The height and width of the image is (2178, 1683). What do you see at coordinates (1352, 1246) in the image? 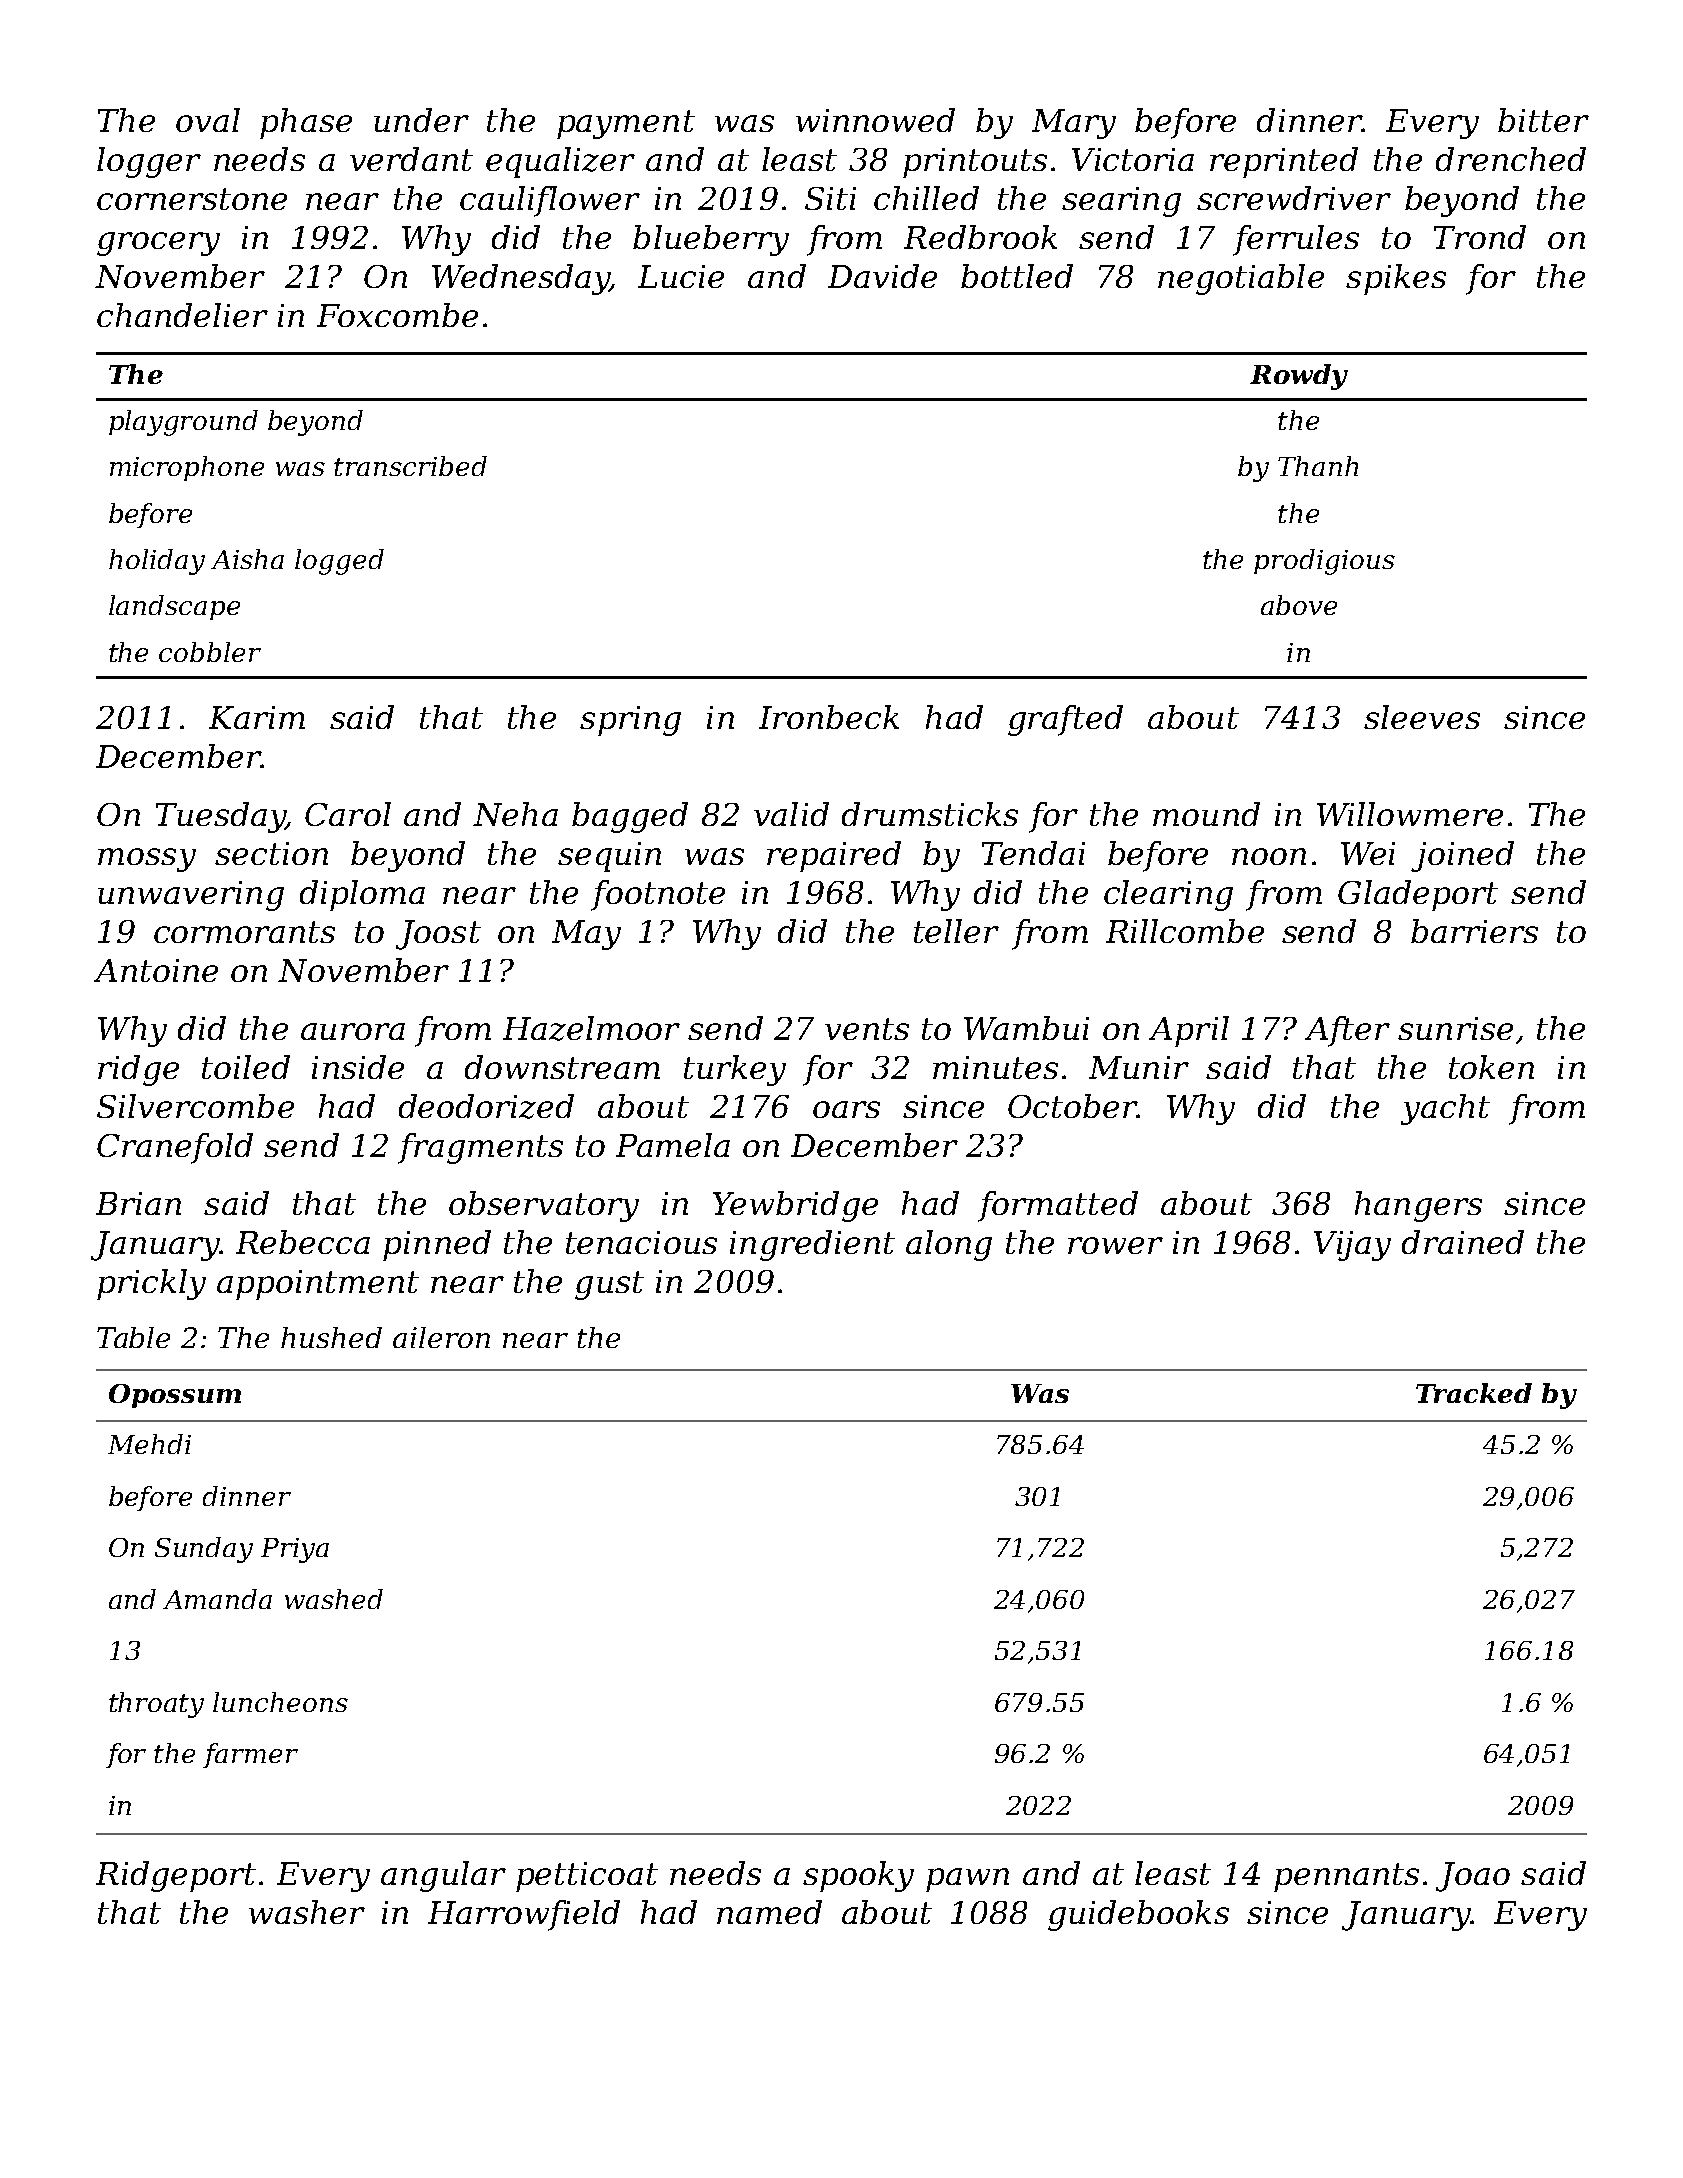
I see `Vijay` at bounding box center [1352, 1246].
